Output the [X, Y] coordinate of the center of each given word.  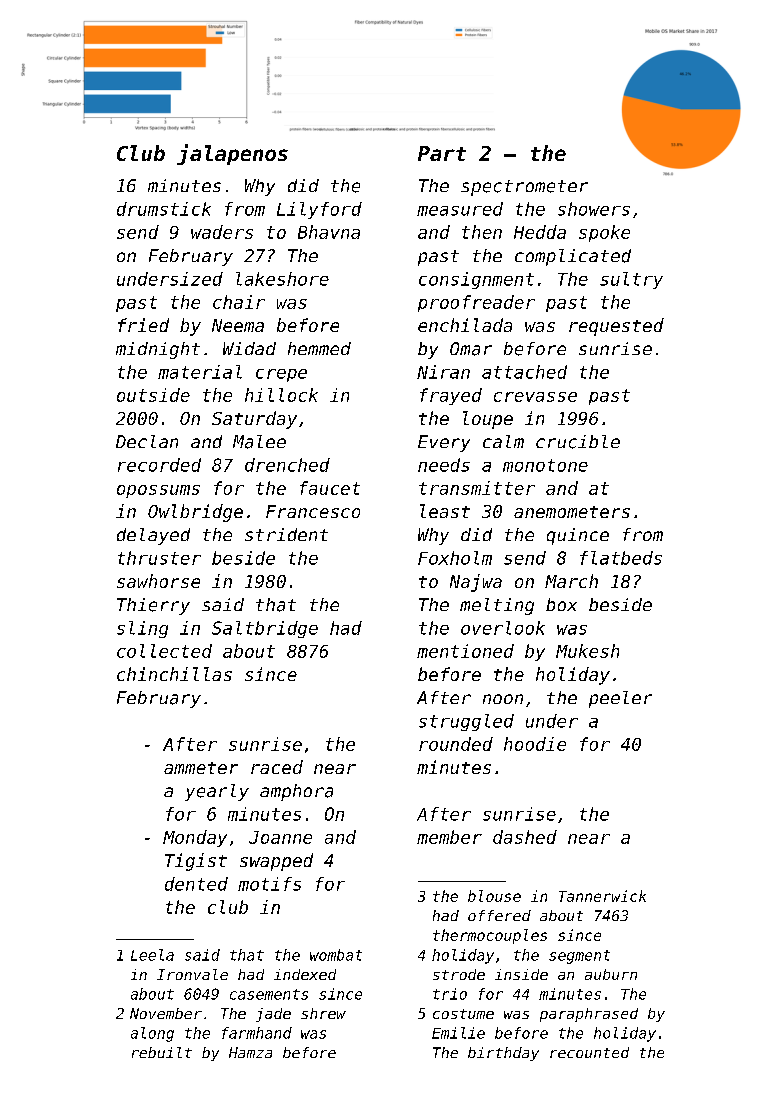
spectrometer [524, 188]
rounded [456, 744]
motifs [269, 884]
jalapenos [232, 154]
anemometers [572, 512]
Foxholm [455, 558]
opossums [158, 491]
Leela [152, 955]
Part [442, 153]
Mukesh [587, 651]
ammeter [201, 768]
